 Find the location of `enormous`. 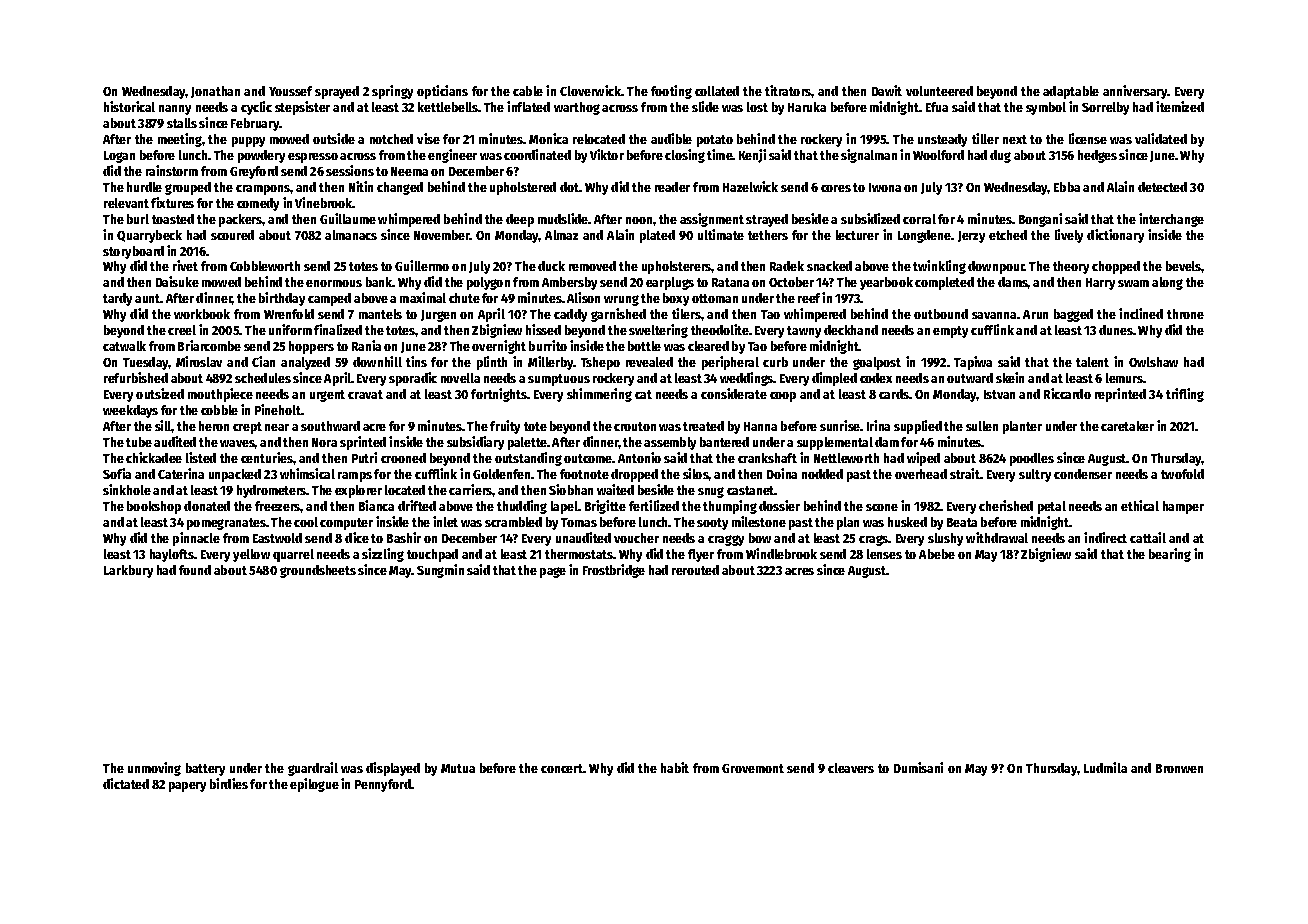

enormous is located at coordinates (334, 283).
